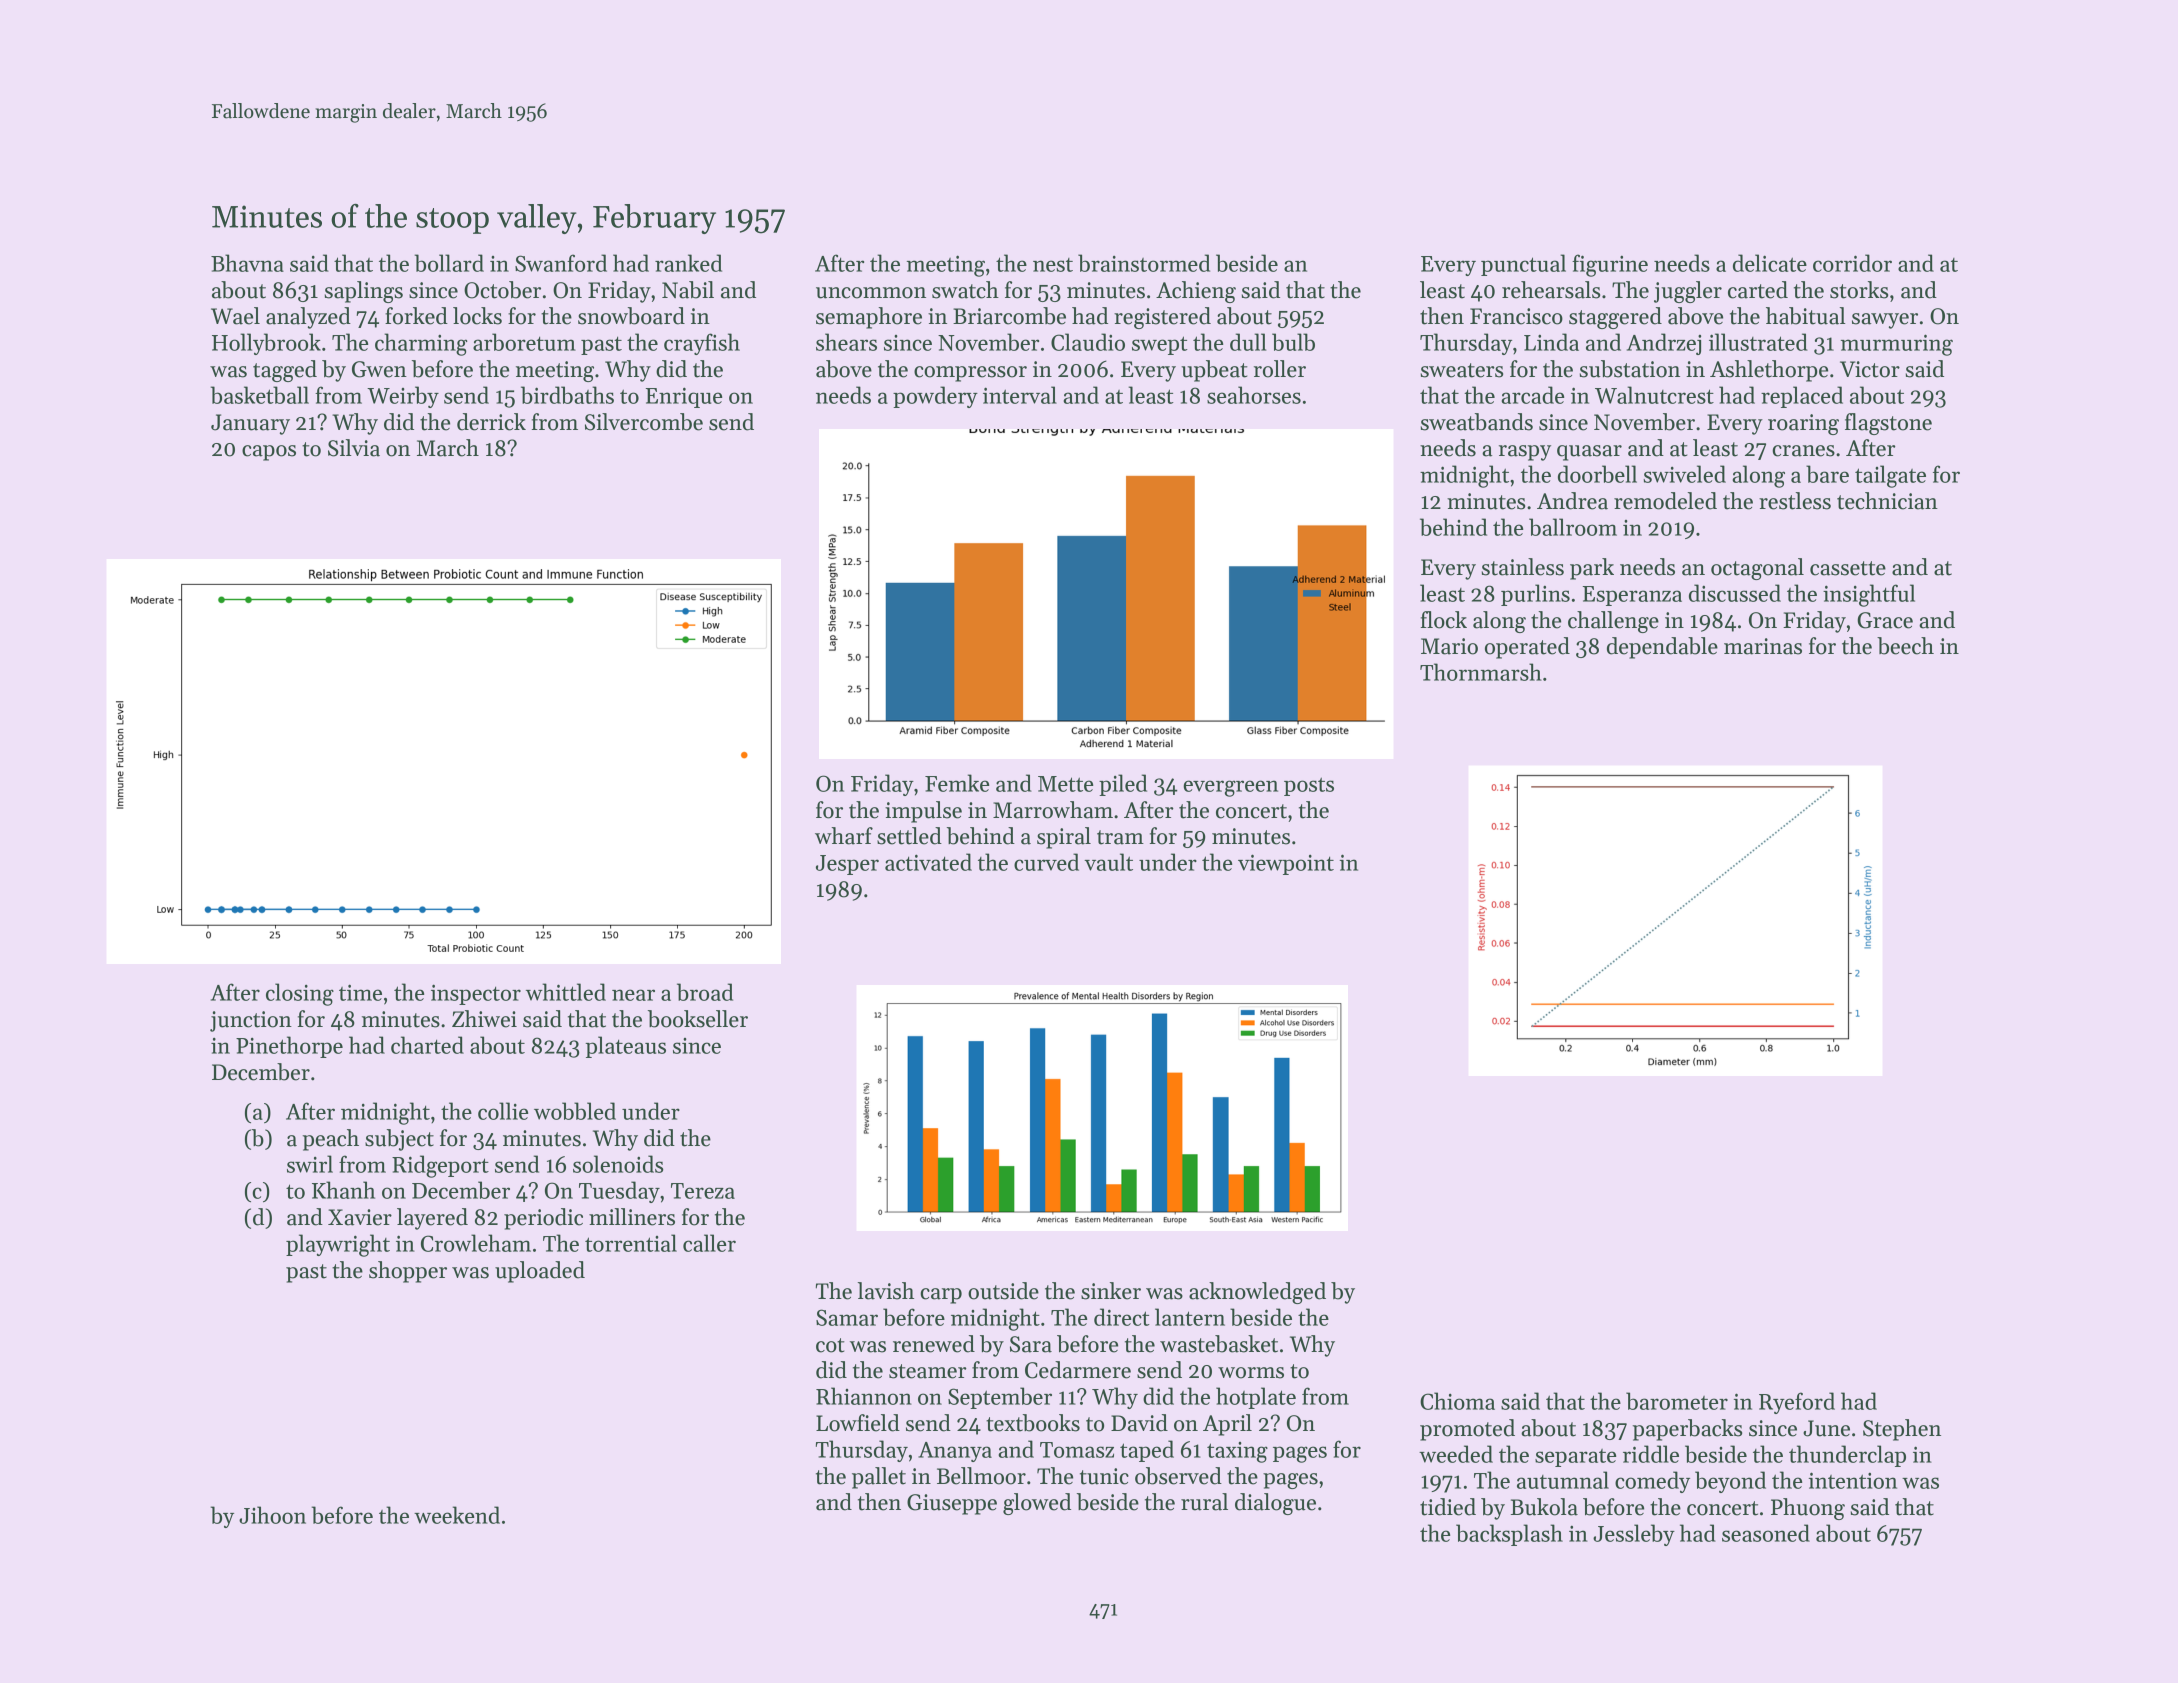 The width and height of the screenshot is (2178, 1683). Describe the element at coordinates (272, 1515) in the screenshot. I see `Jihoon` at that location.
